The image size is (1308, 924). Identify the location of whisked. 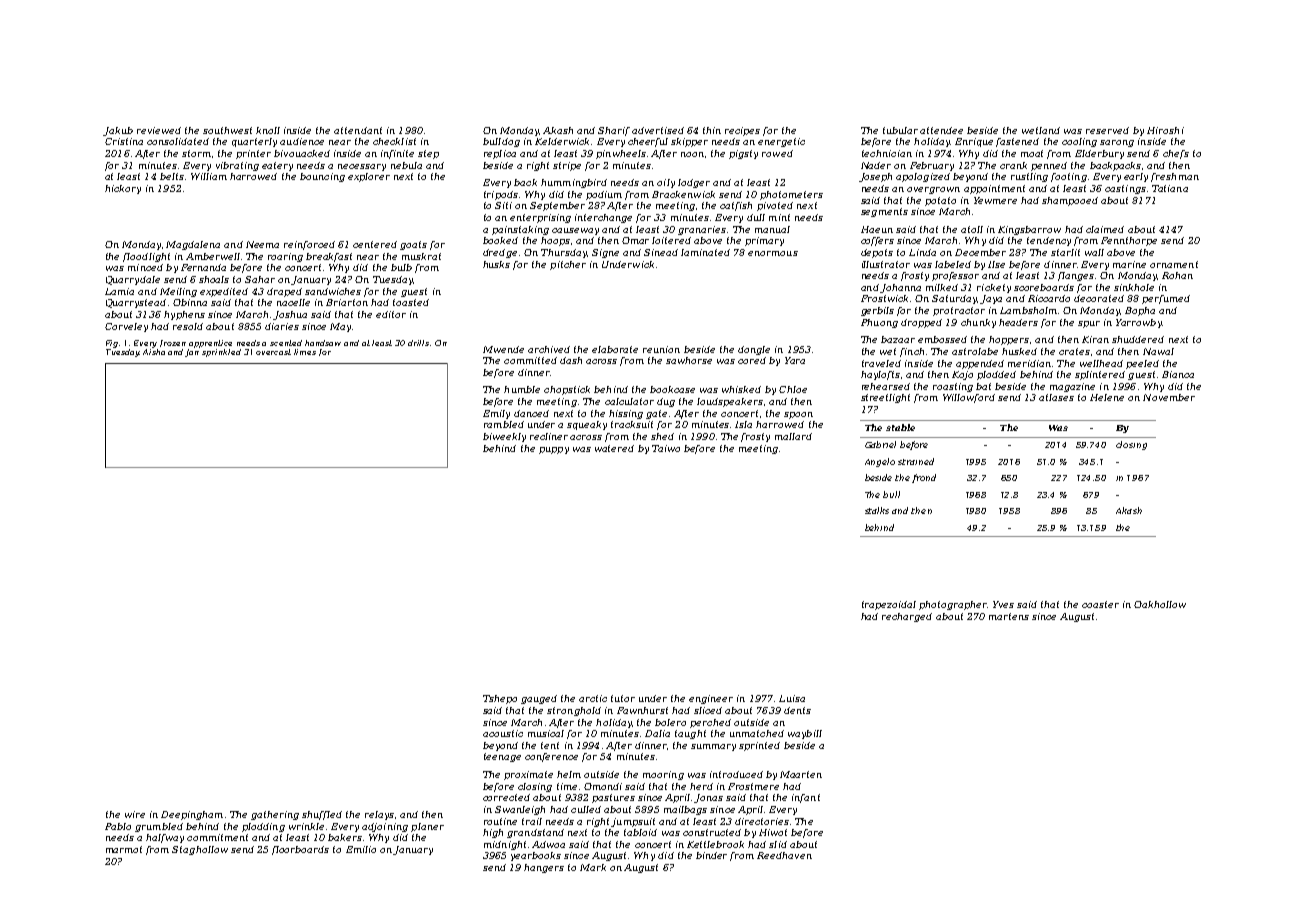
(741, 389).
